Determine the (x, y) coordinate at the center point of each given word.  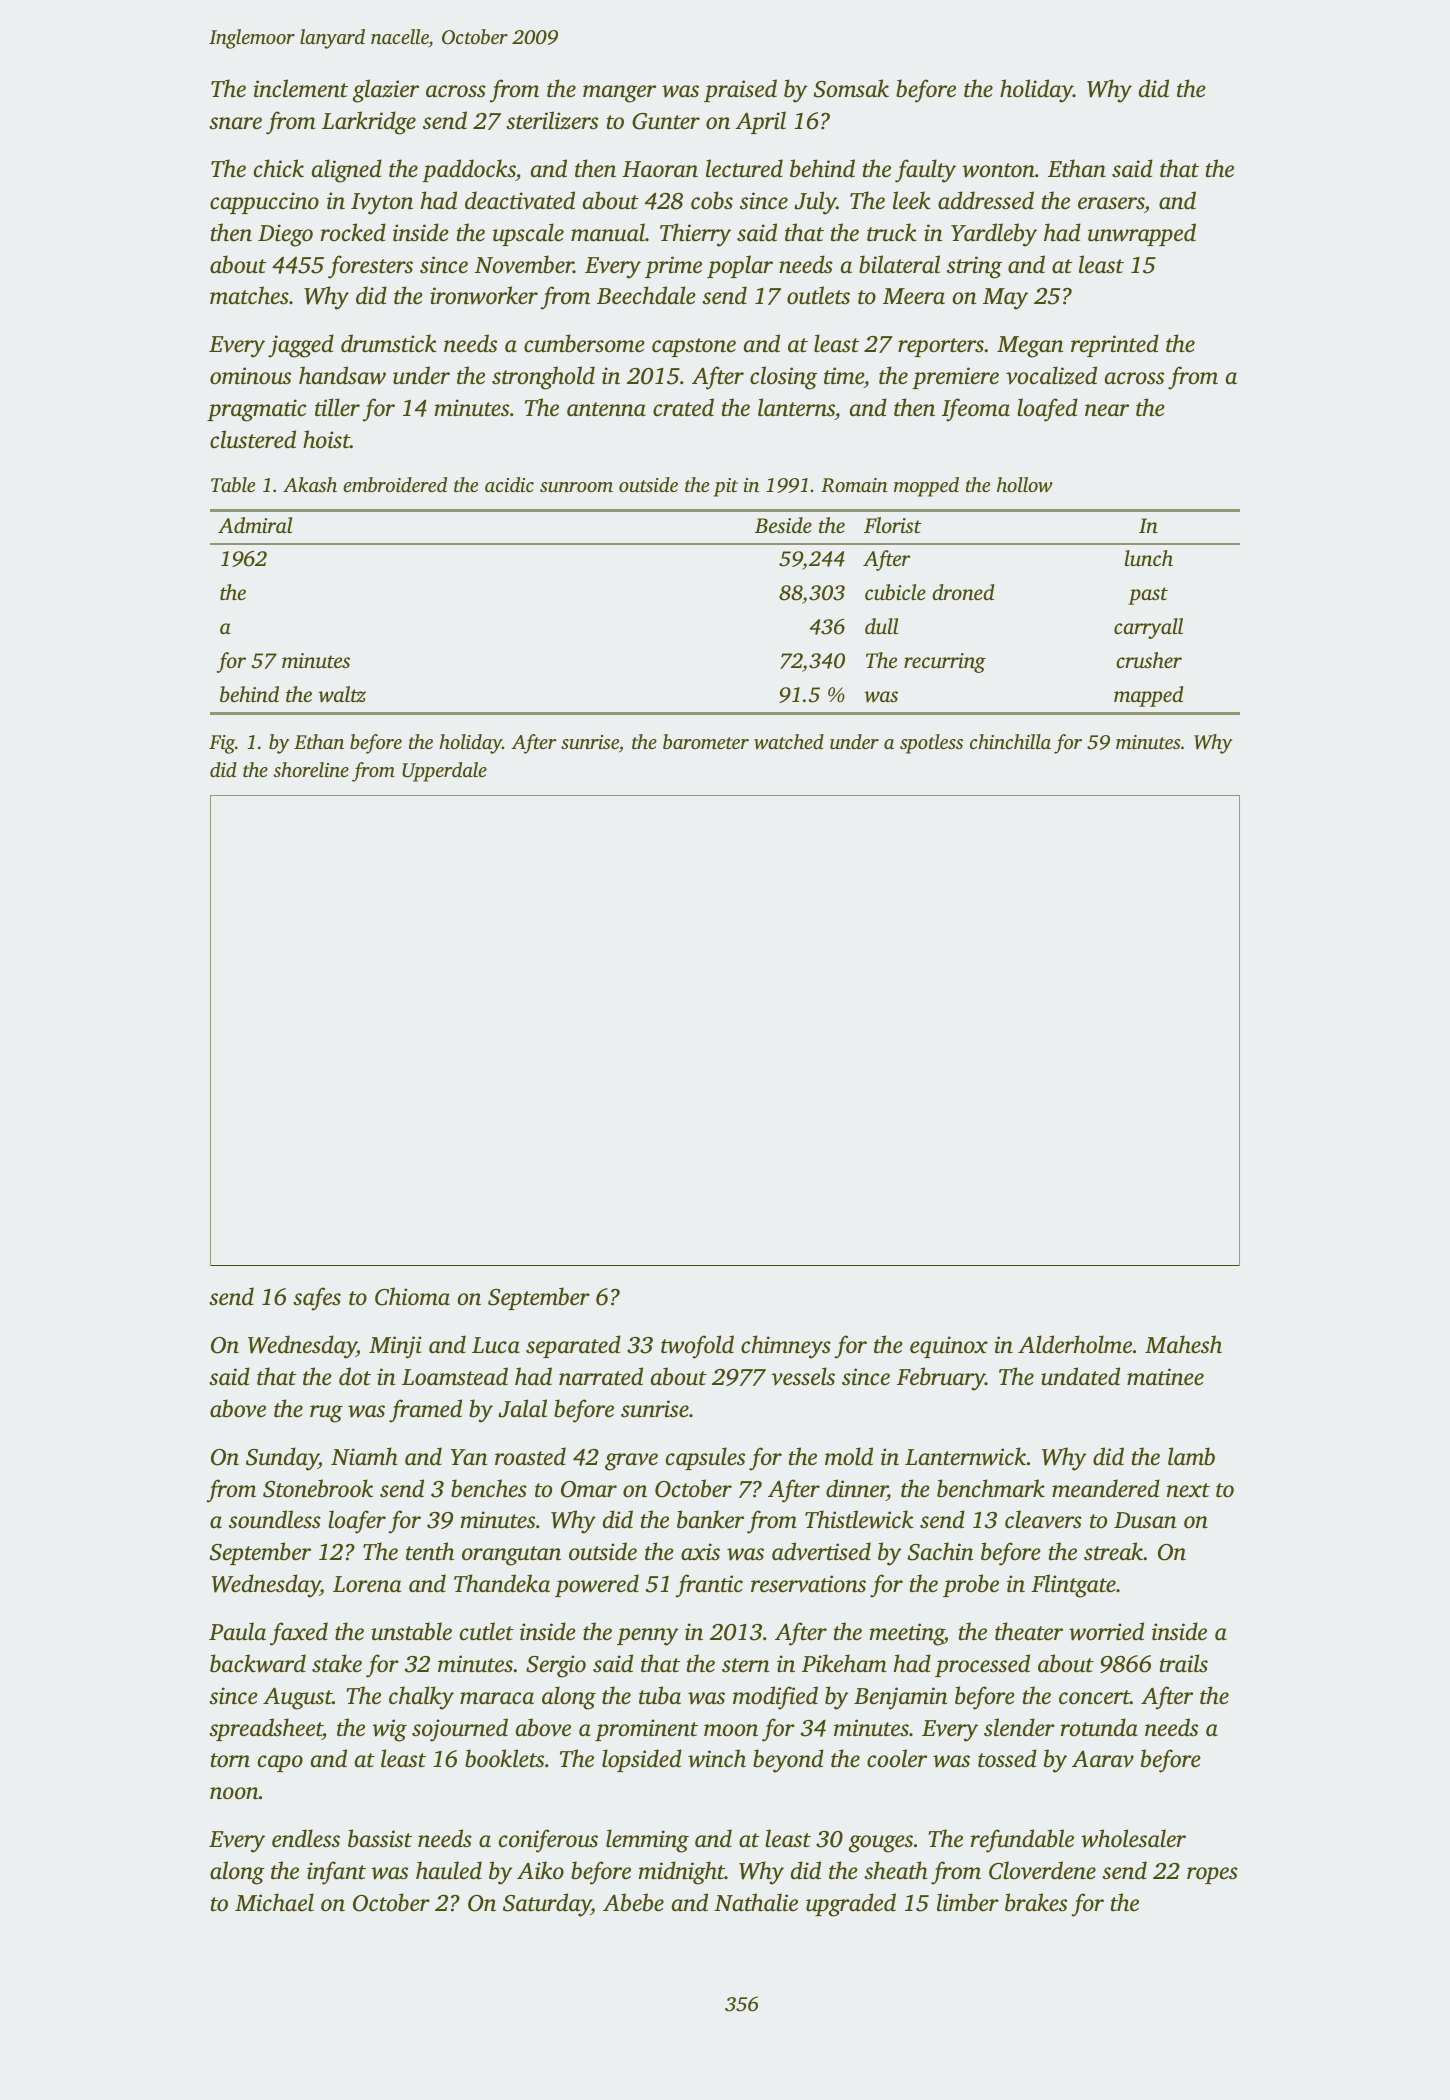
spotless (931, 744)
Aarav (1103, 1759)
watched (789, 742)
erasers (1111, 203)
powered (597, 1585)
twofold (697, 1347)
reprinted (1115, 345)
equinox (949, 1347)
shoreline (311, 769)
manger (619, 94)
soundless (275, 1519)
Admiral (255, 525)
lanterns (796, 407)
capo (280, 1763)
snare (235, 123)
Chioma (412, 1296)
